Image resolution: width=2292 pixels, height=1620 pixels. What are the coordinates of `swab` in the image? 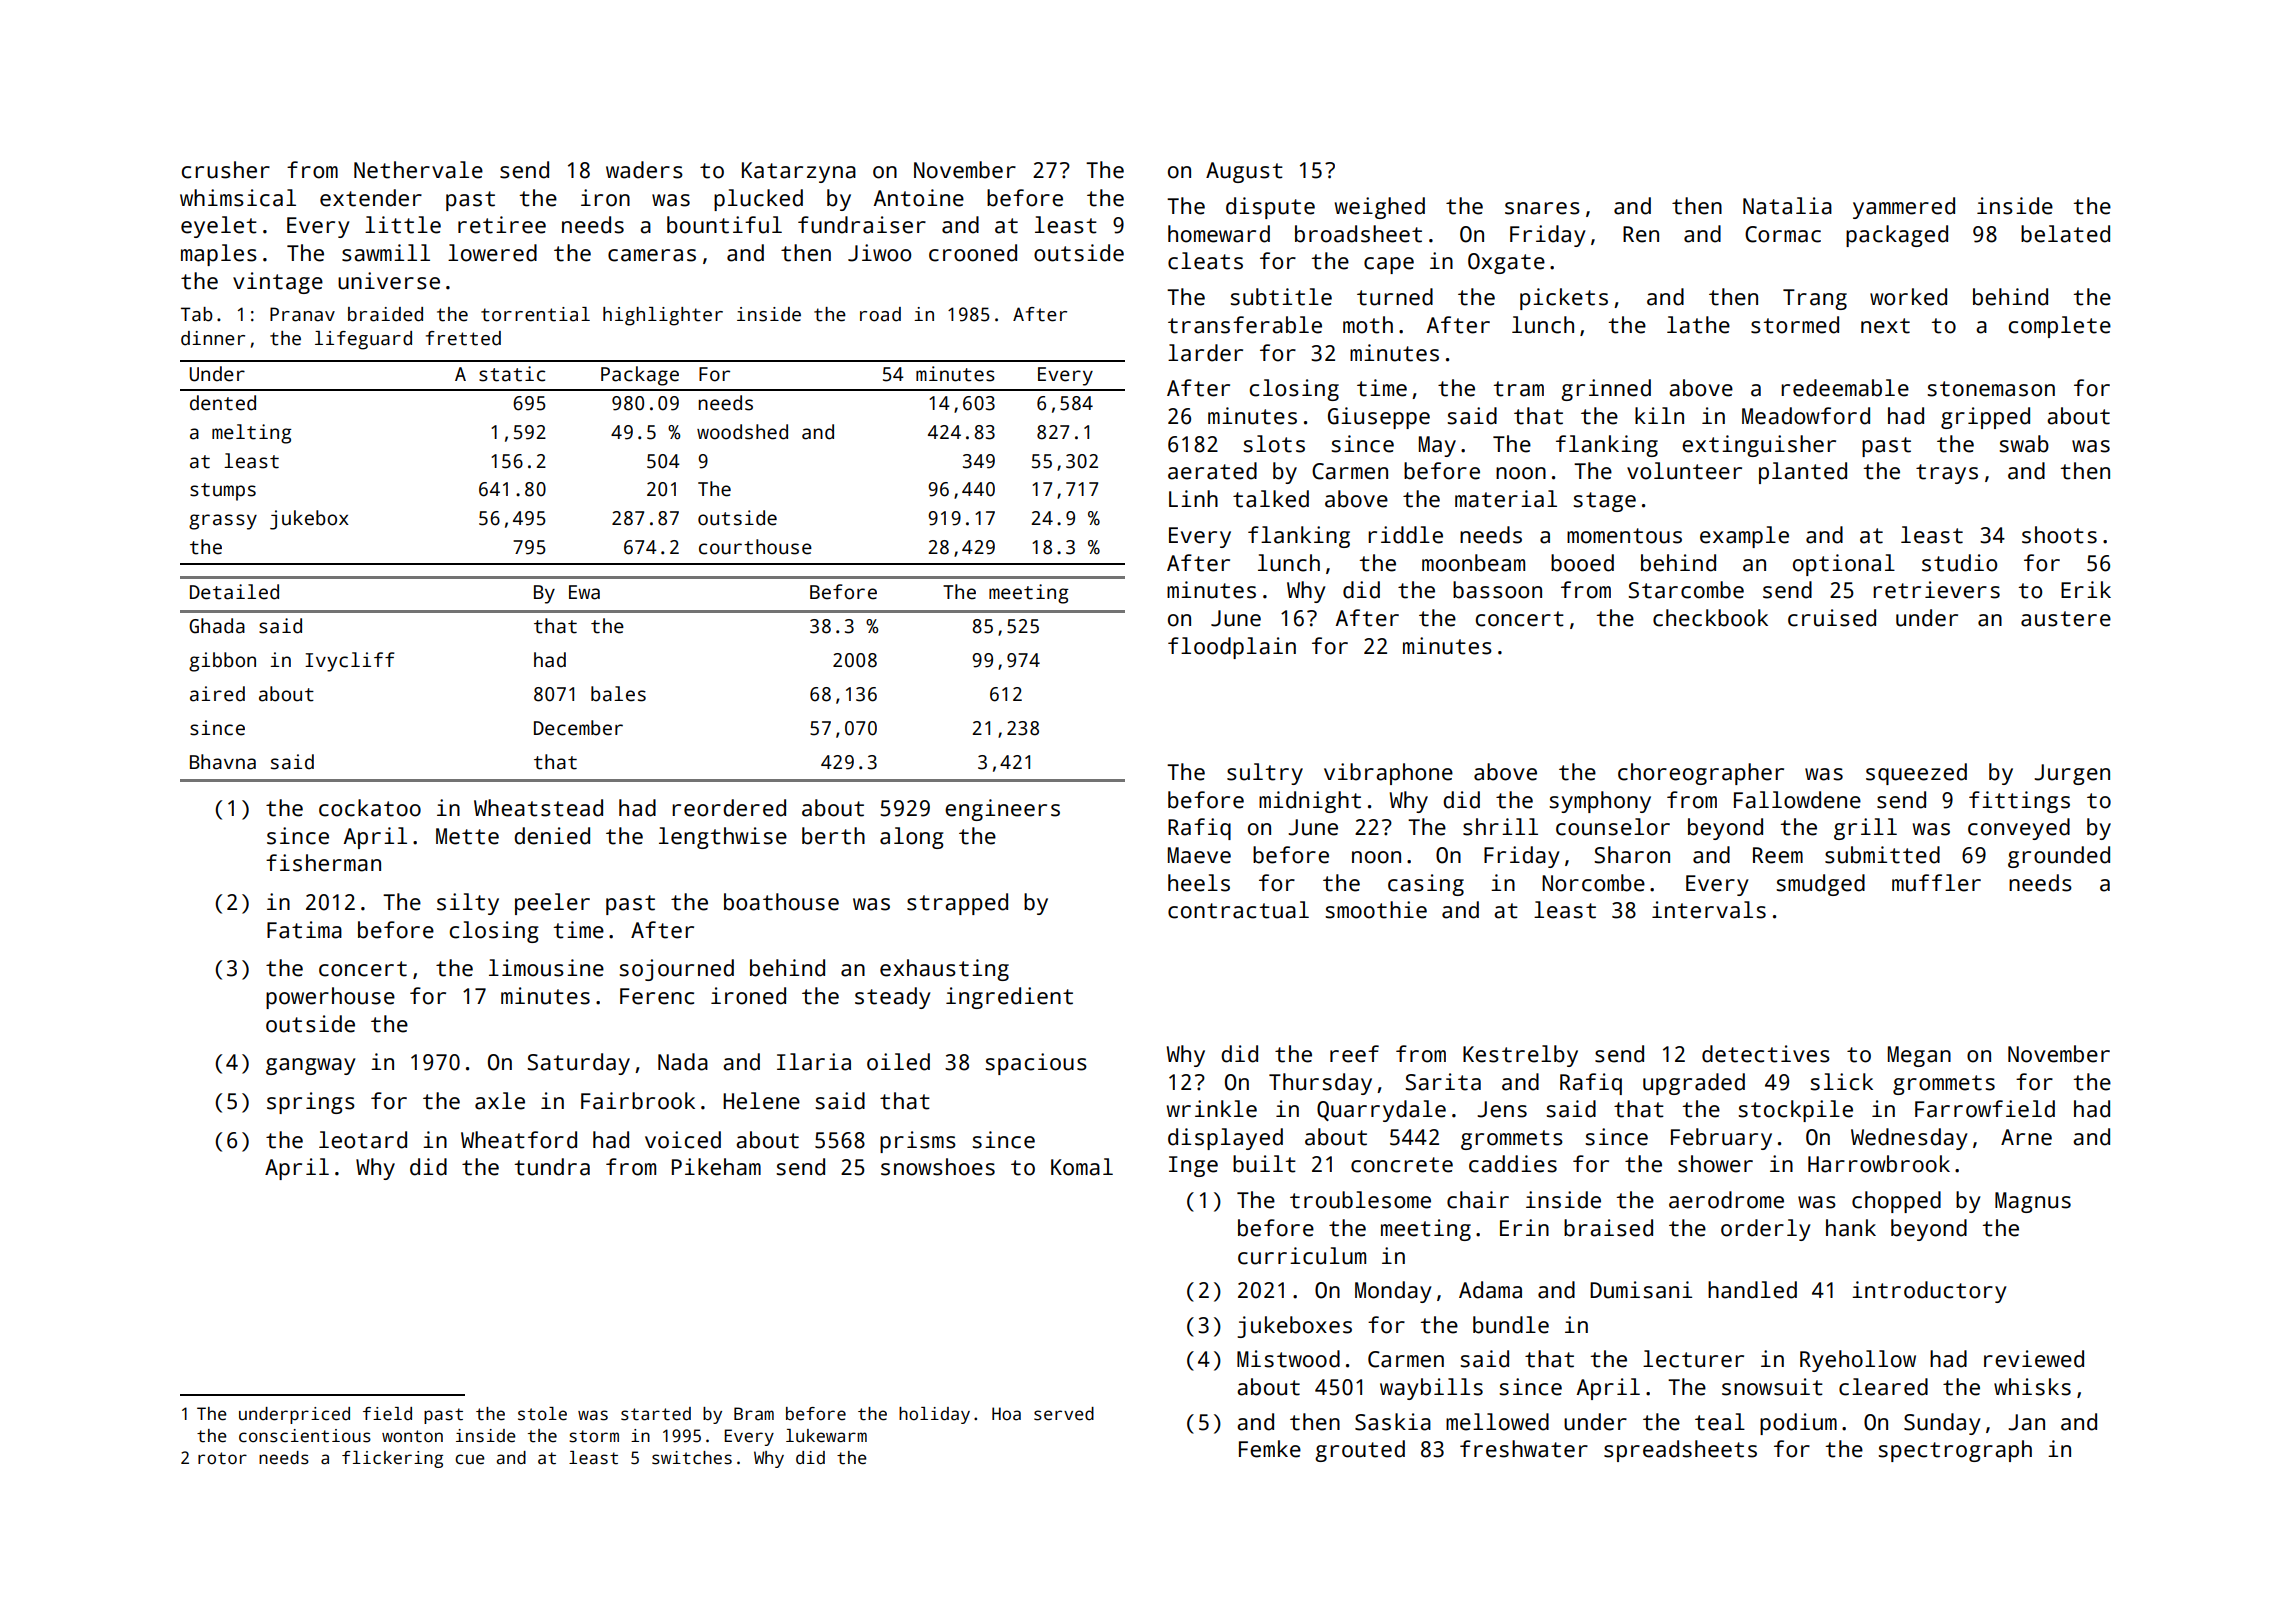 It's located at (2024, 444).
